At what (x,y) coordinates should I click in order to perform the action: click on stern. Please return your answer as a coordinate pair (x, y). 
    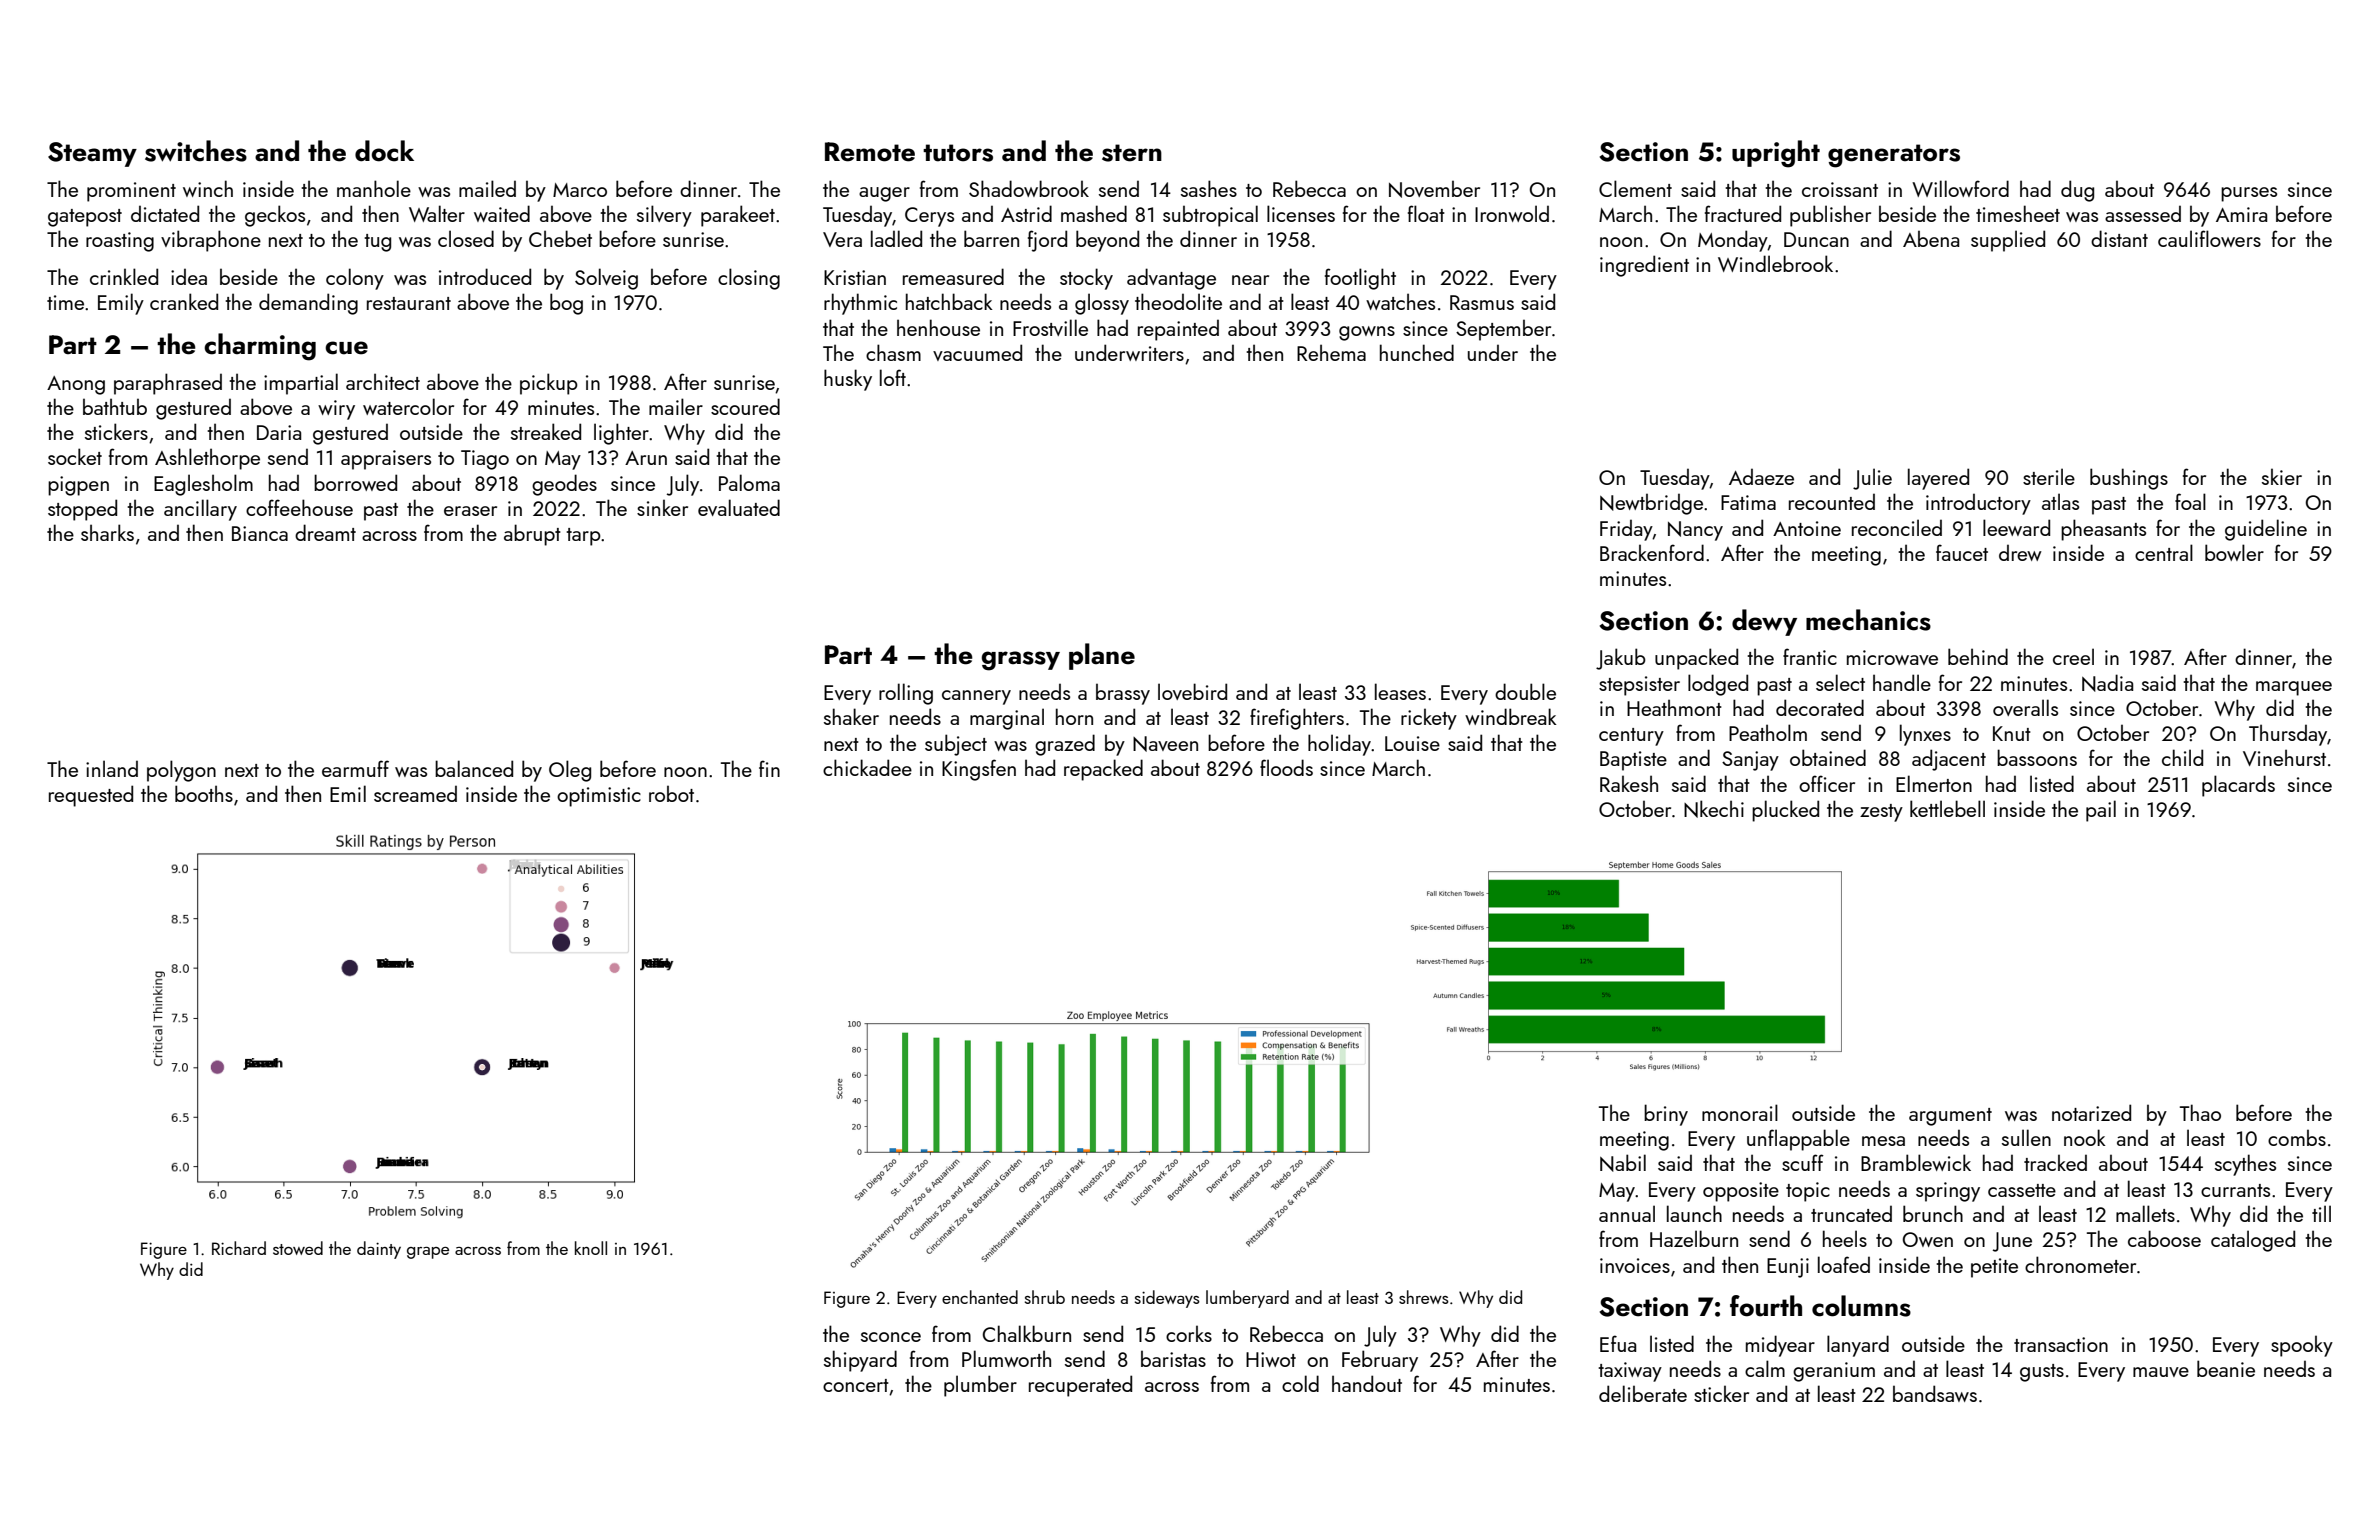
    Looking at the image, I should click on (1132, 153).
